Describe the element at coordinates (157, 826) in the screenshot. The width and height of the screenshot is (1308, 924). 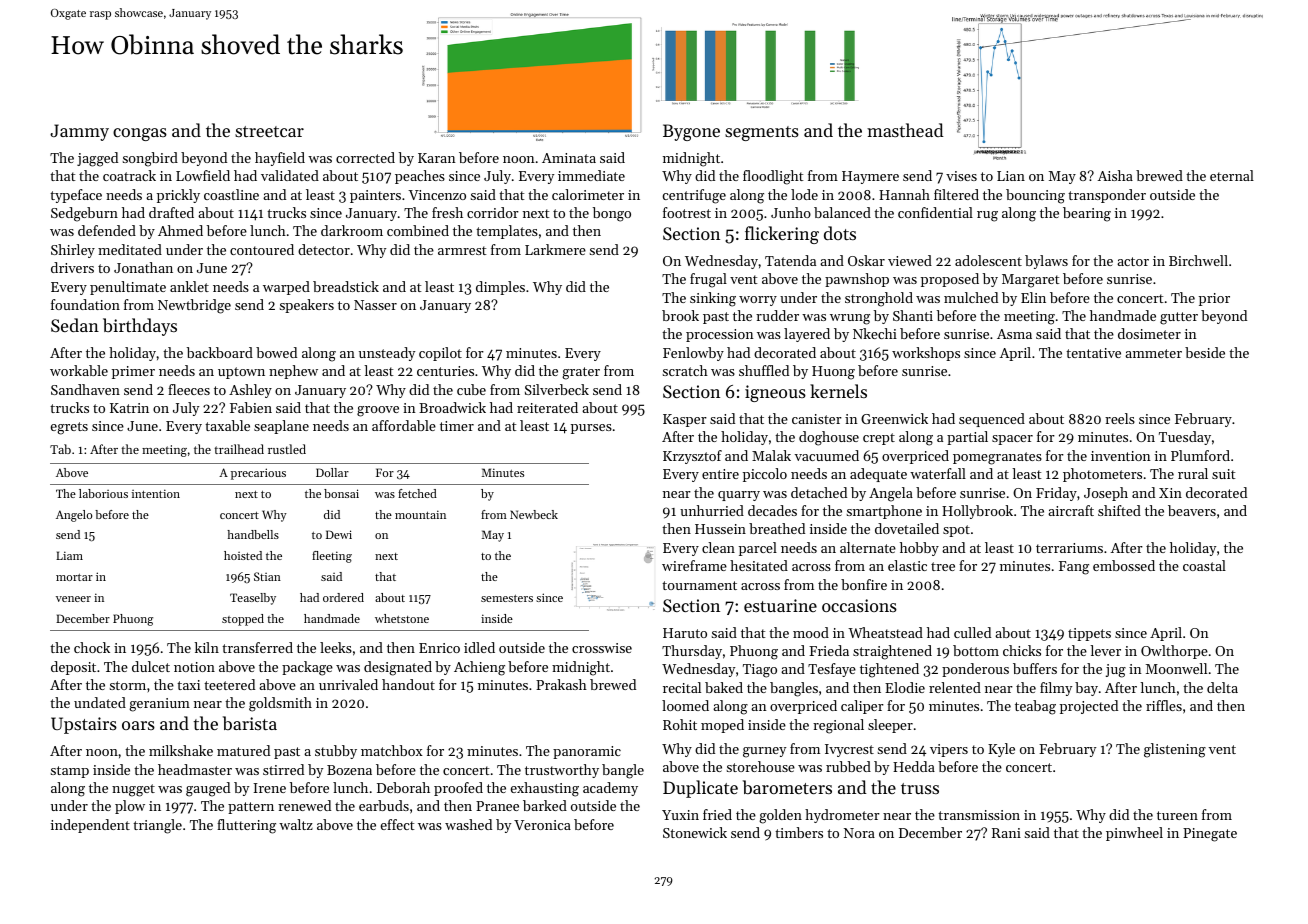
I see `triangle` at that location.
